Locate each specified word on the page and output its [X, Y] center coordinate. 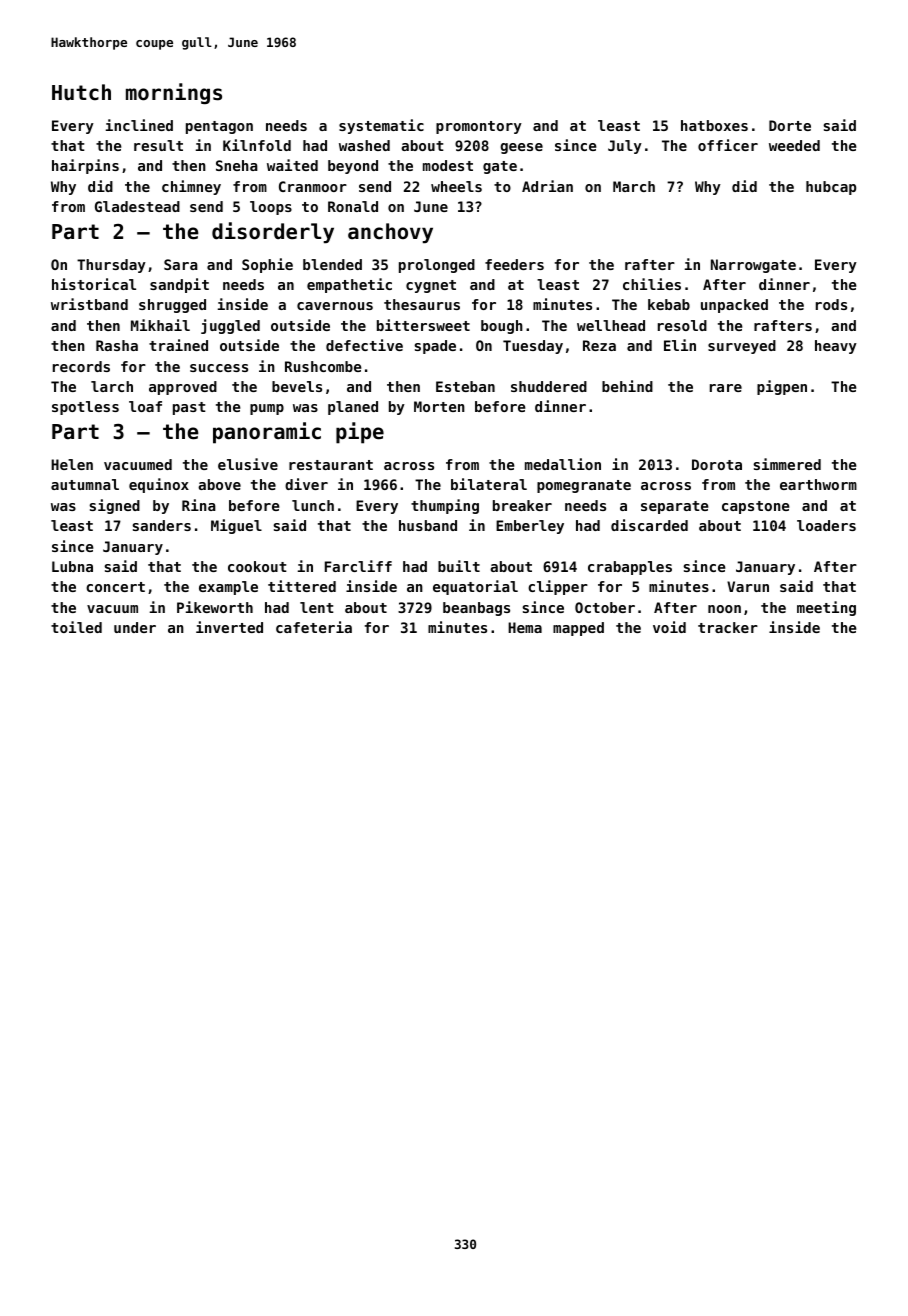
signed [114, 506]
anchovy [390, 233]
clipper [558, 587]
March [634, 186]
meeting [826, 608]
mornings [174, 93]
